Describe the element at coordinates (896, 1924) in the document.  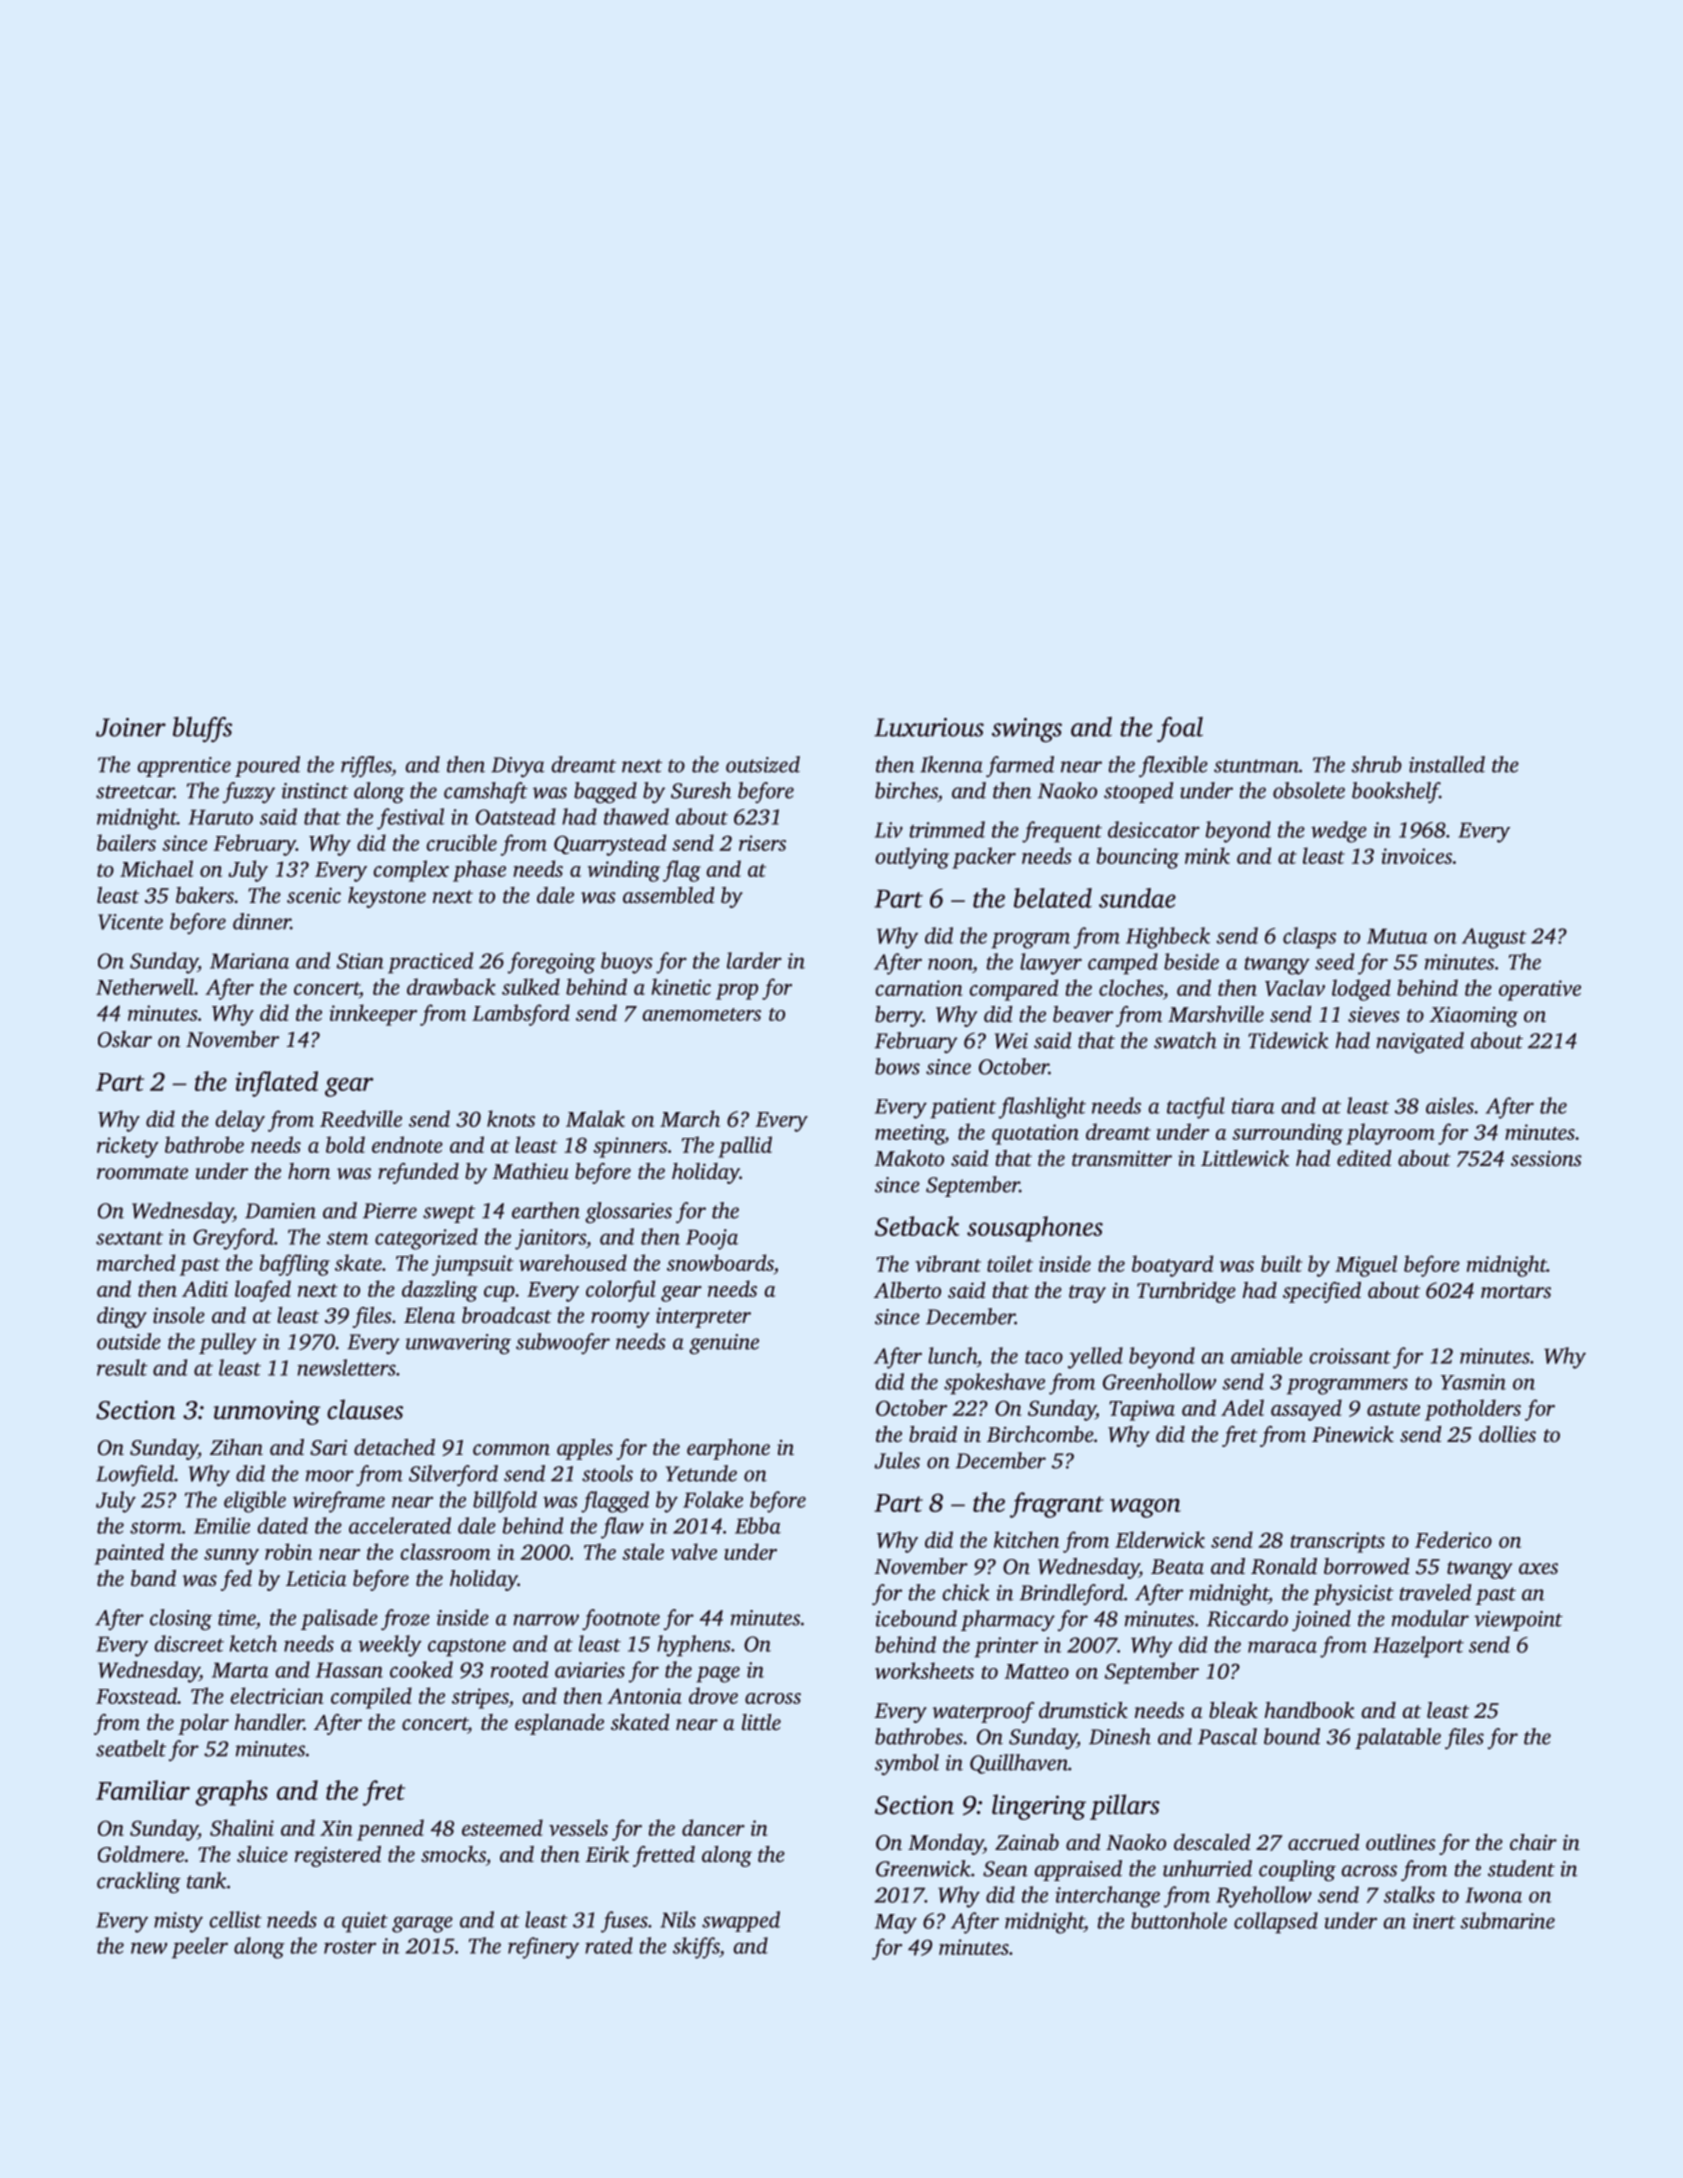
I see `May` at that location.
